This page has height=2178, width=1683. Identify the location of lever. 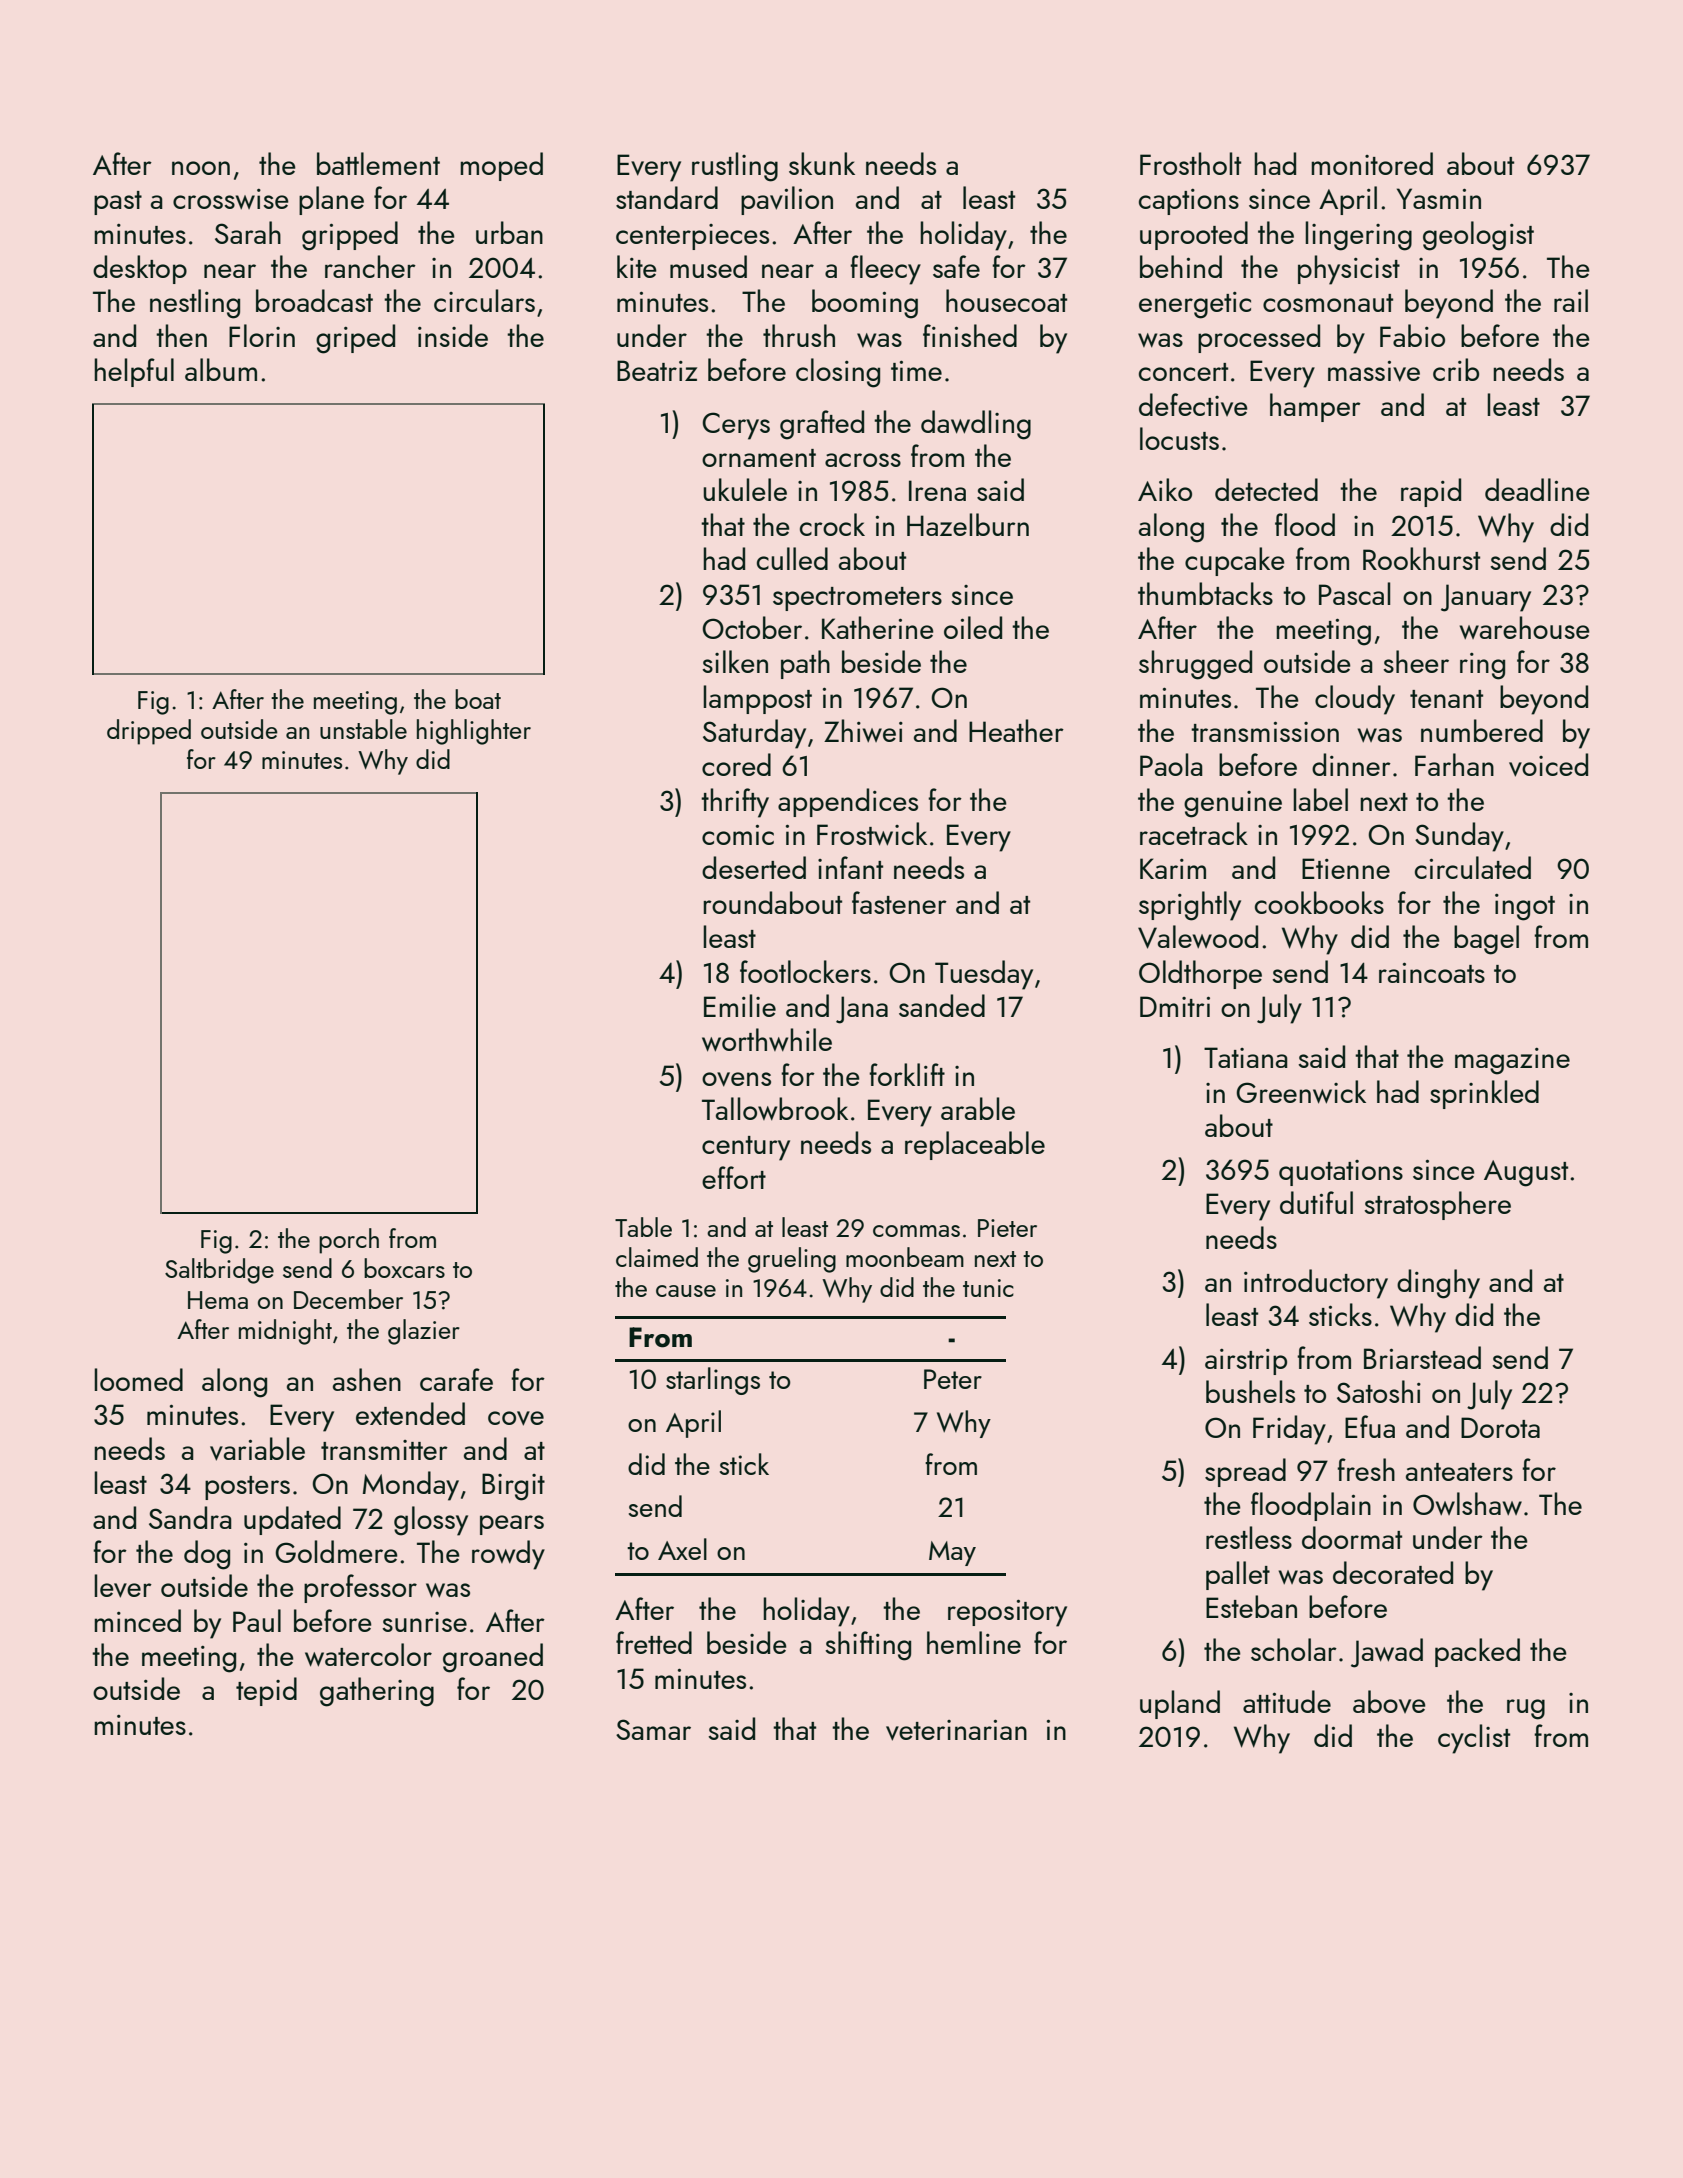
(123, 1586).
